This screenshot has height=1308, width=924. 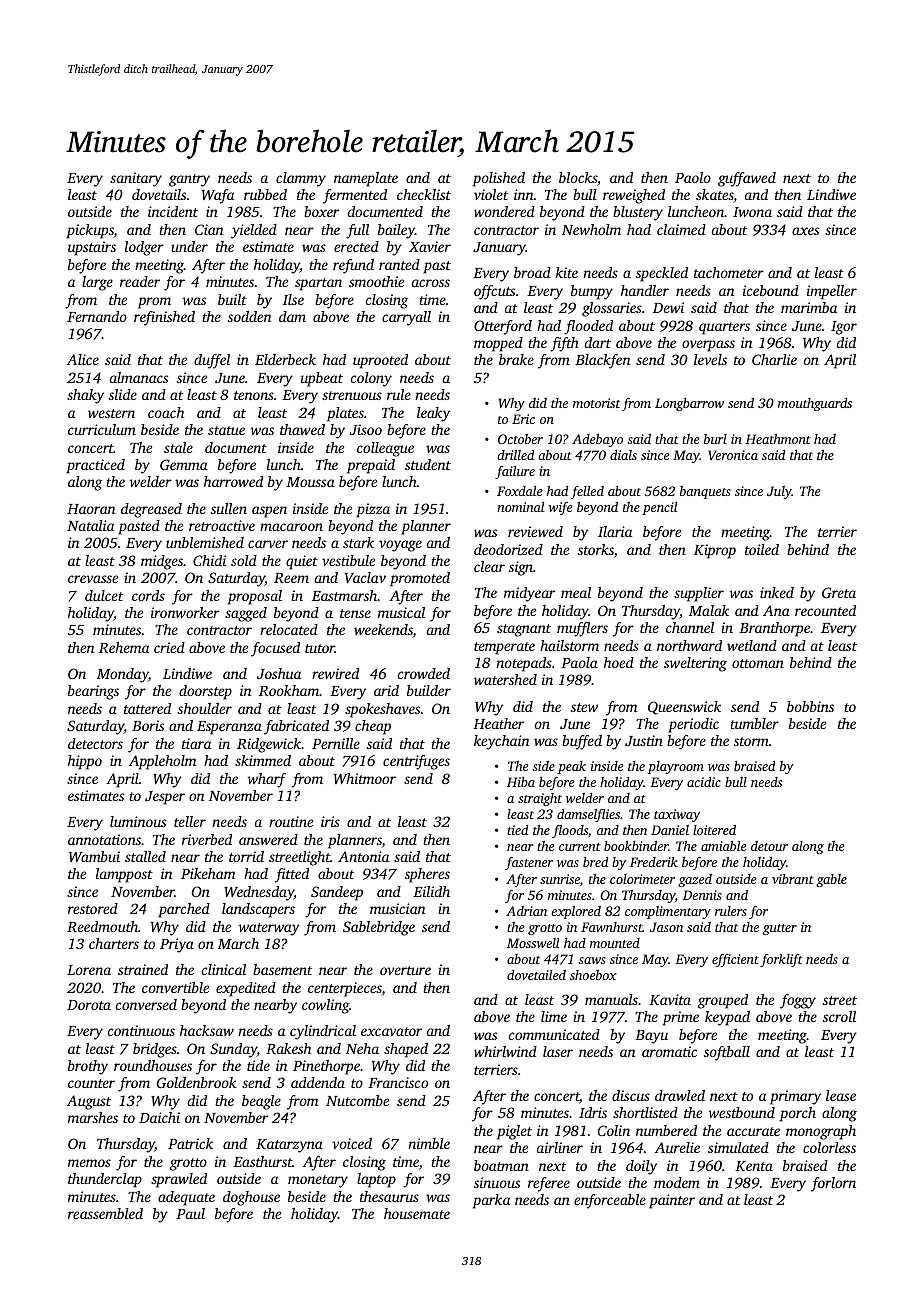 I want to click on sold, so click(x=244, y=560).
